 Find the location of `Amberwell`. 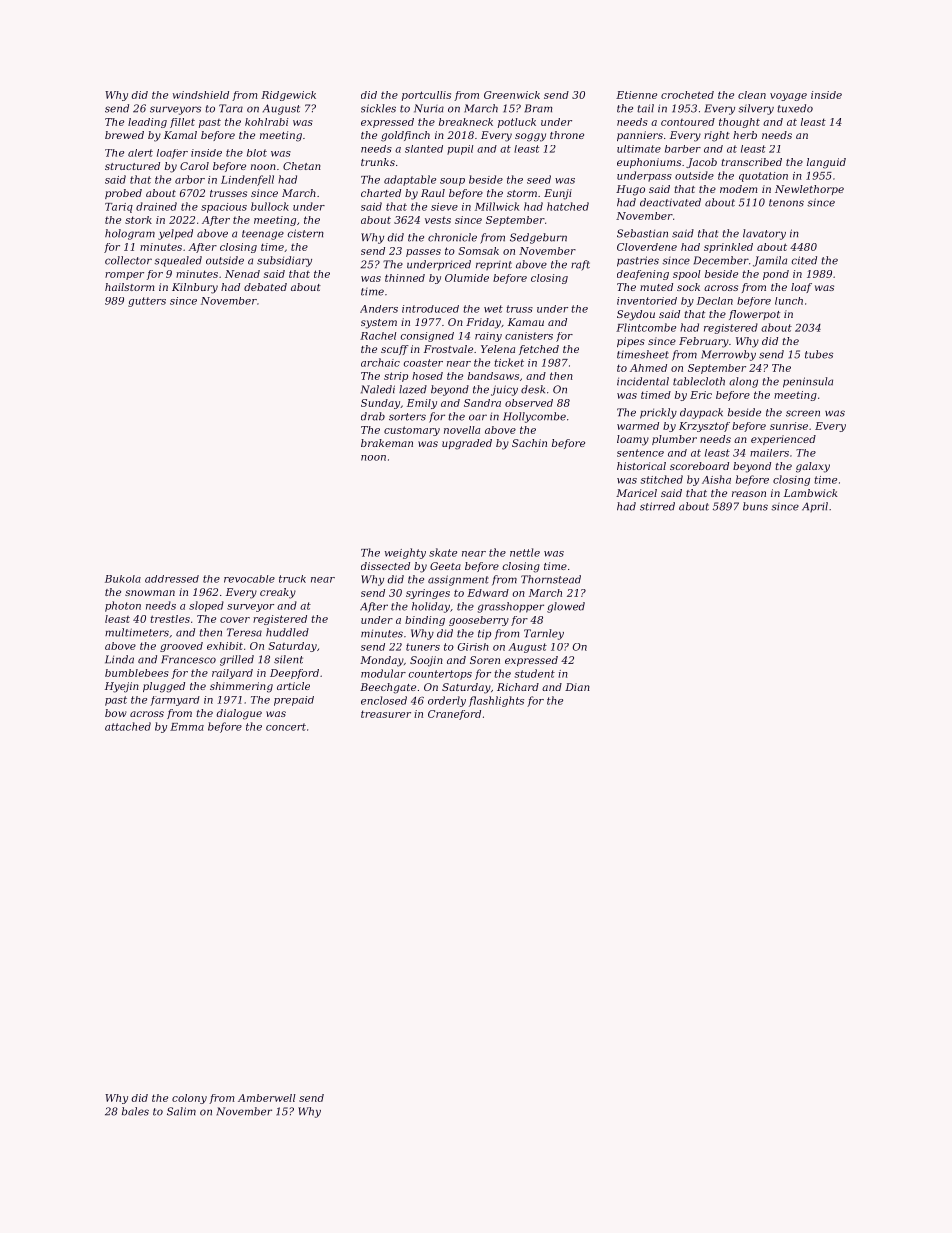

Amberwell is located at coordinates (267, 1098).
